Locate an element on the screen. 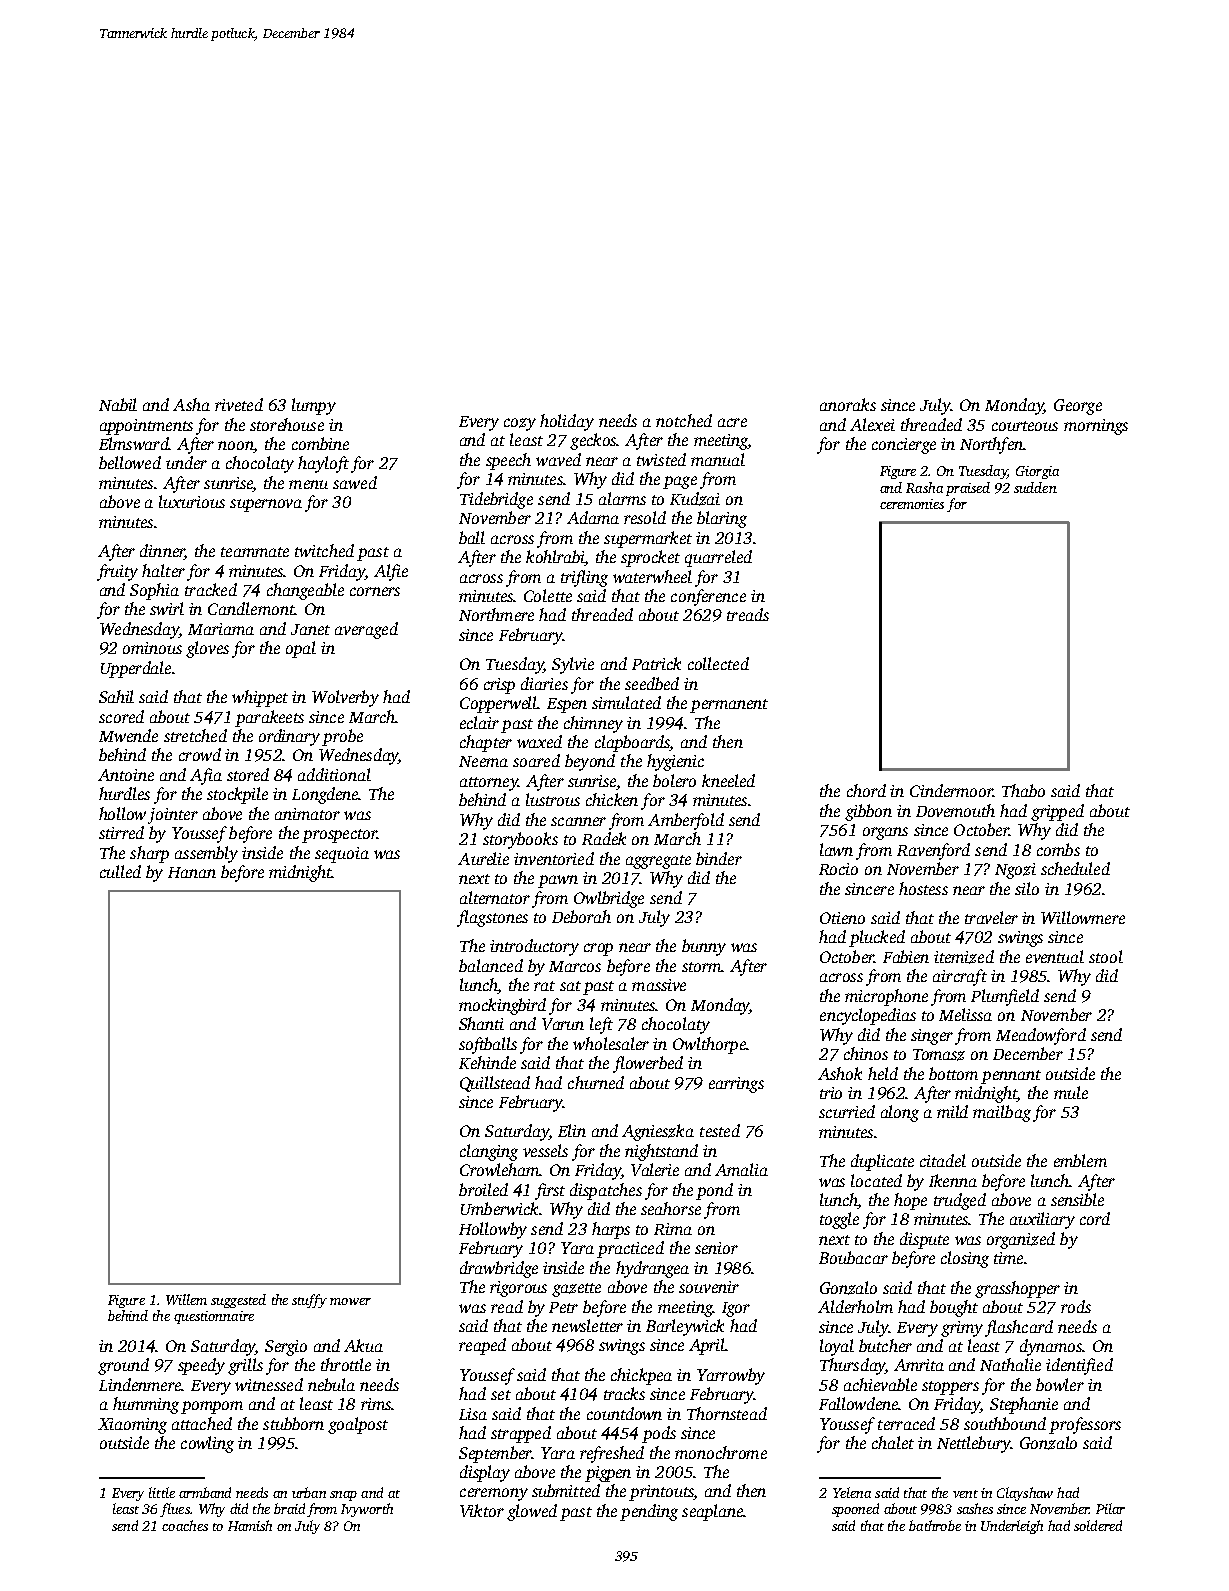 The height and width of the screenshot is (1591, 1229). chinos is located at coordinates (866, 1053).
